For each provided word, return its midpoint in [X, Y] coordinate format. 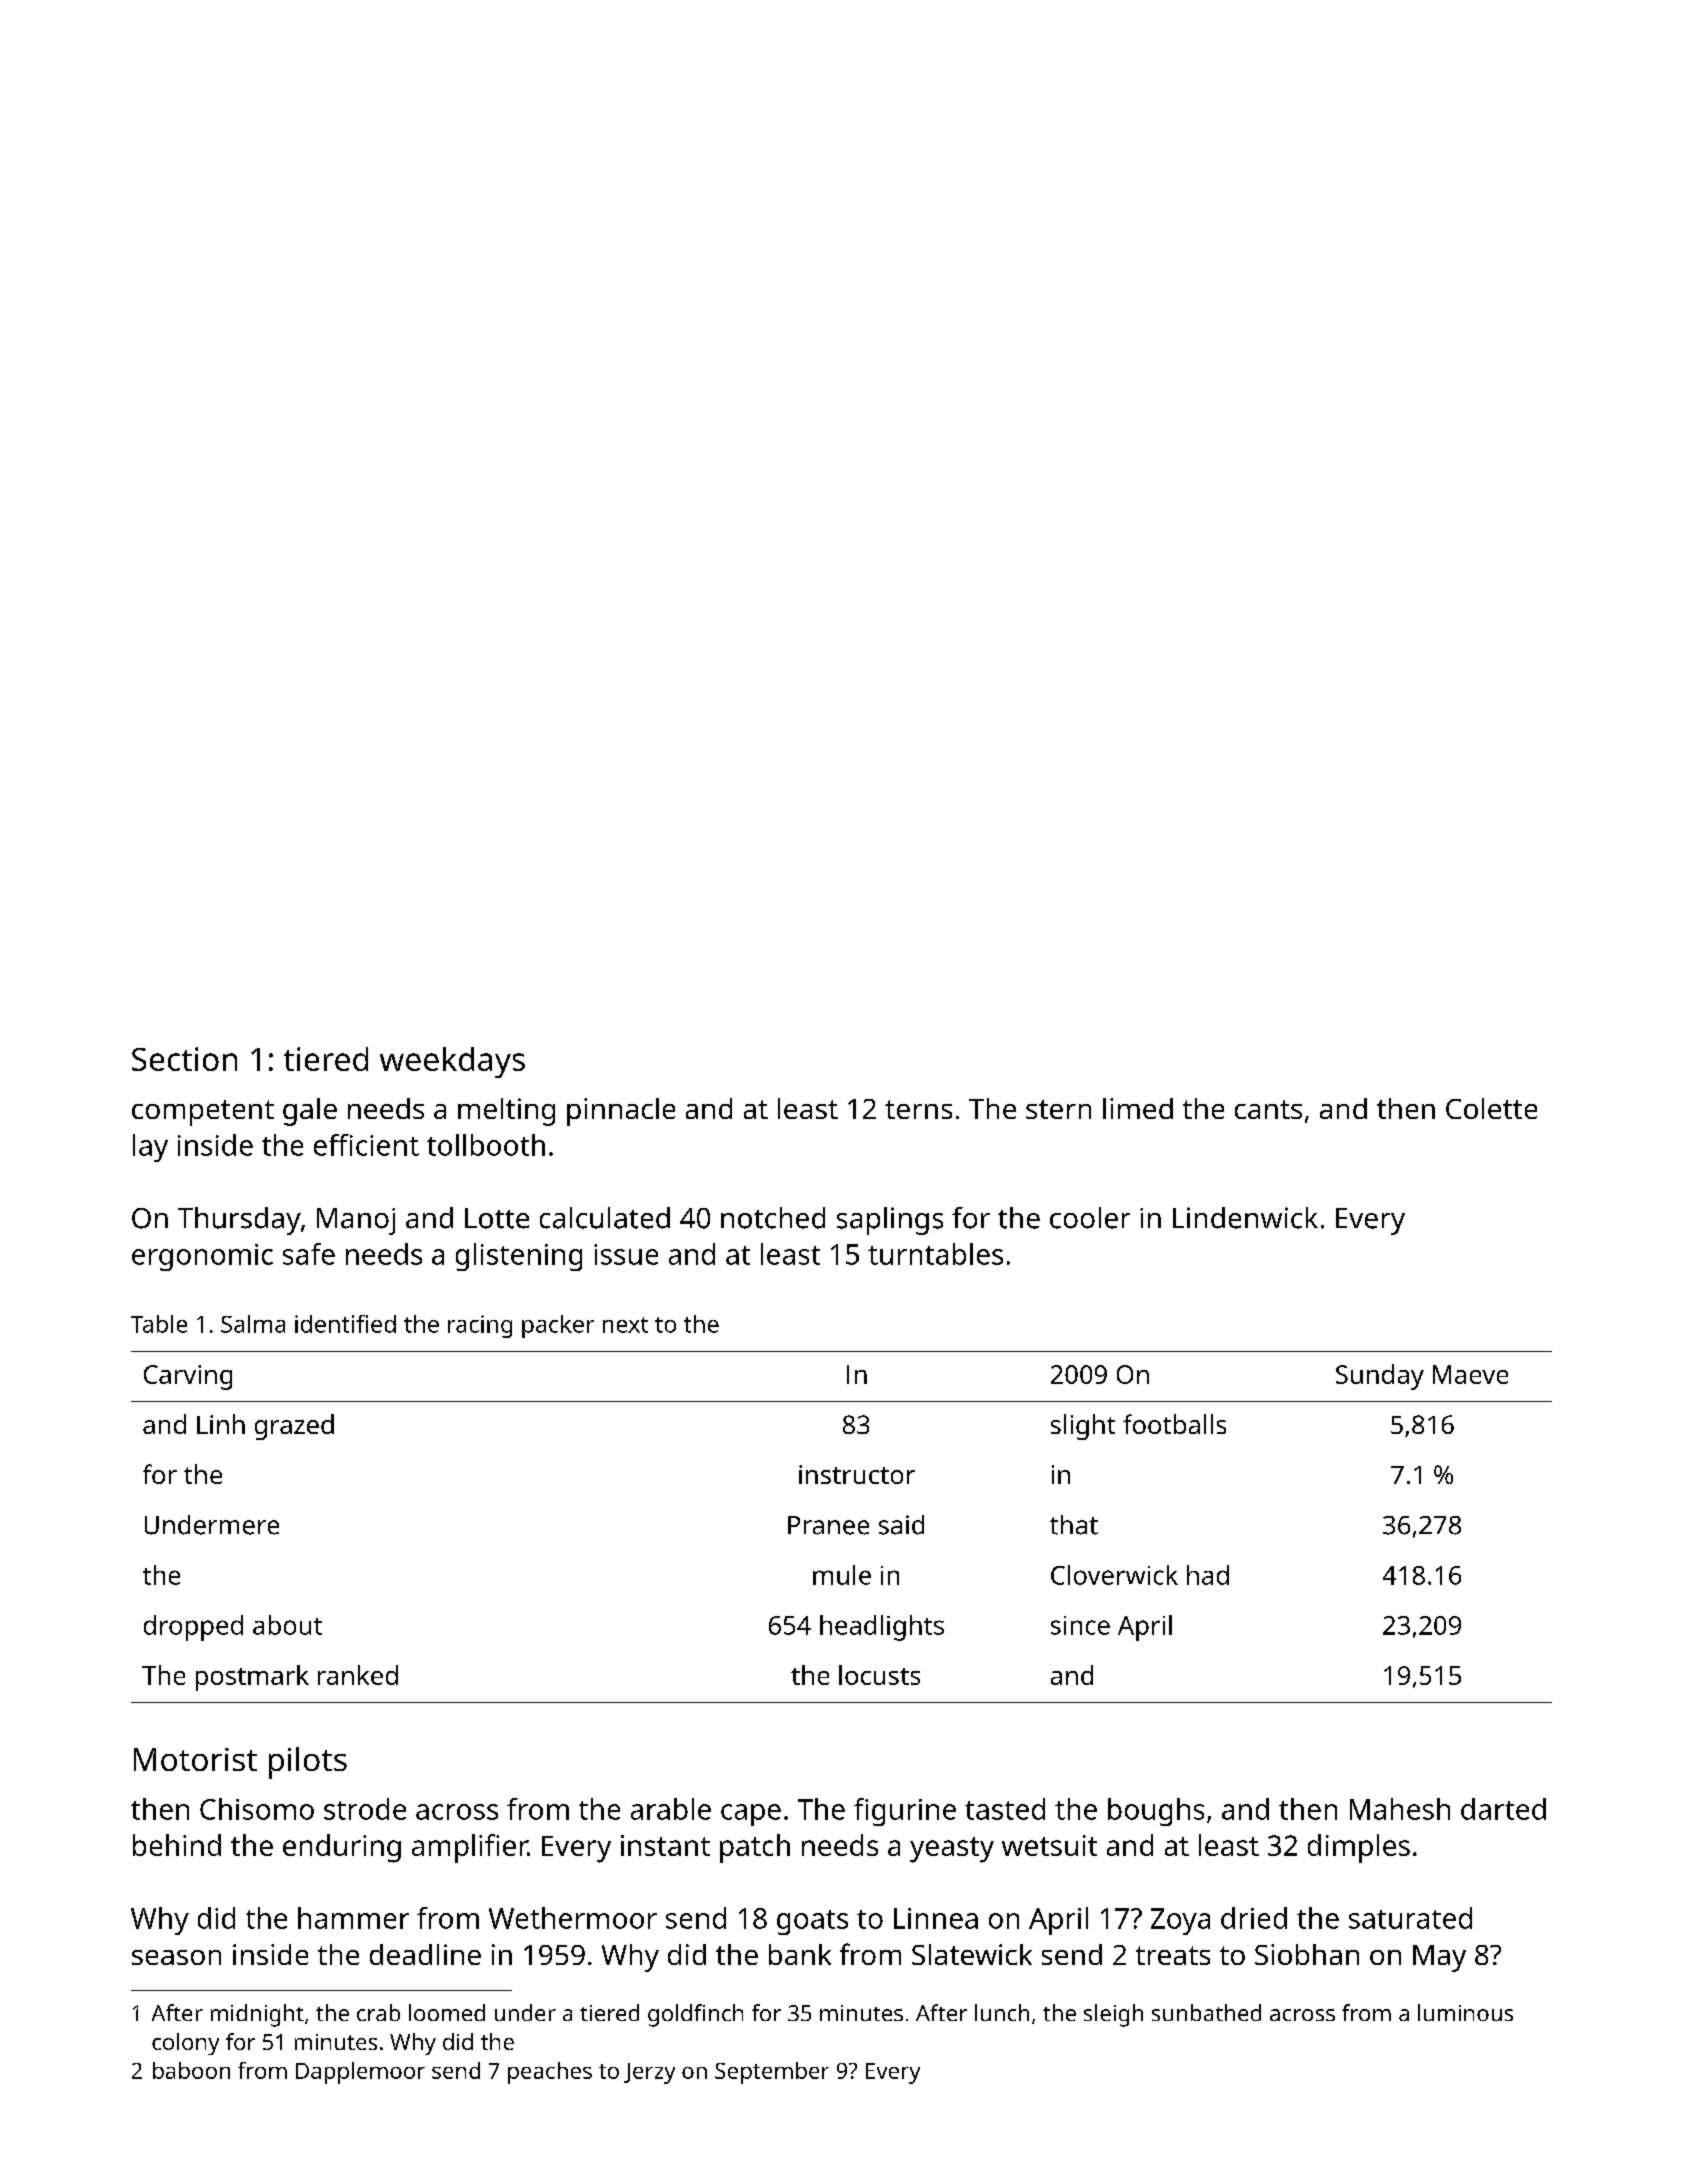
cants [1268, 1109]
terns [918, 1109]
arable [671, 1809]
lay [150, 1148]
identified [345, 1324]
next [625, 1325]
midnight [257, 2015]
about [287, 1625]
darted [1503, 1809]
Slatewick [972, 1954]
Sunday [1380, 1377]
